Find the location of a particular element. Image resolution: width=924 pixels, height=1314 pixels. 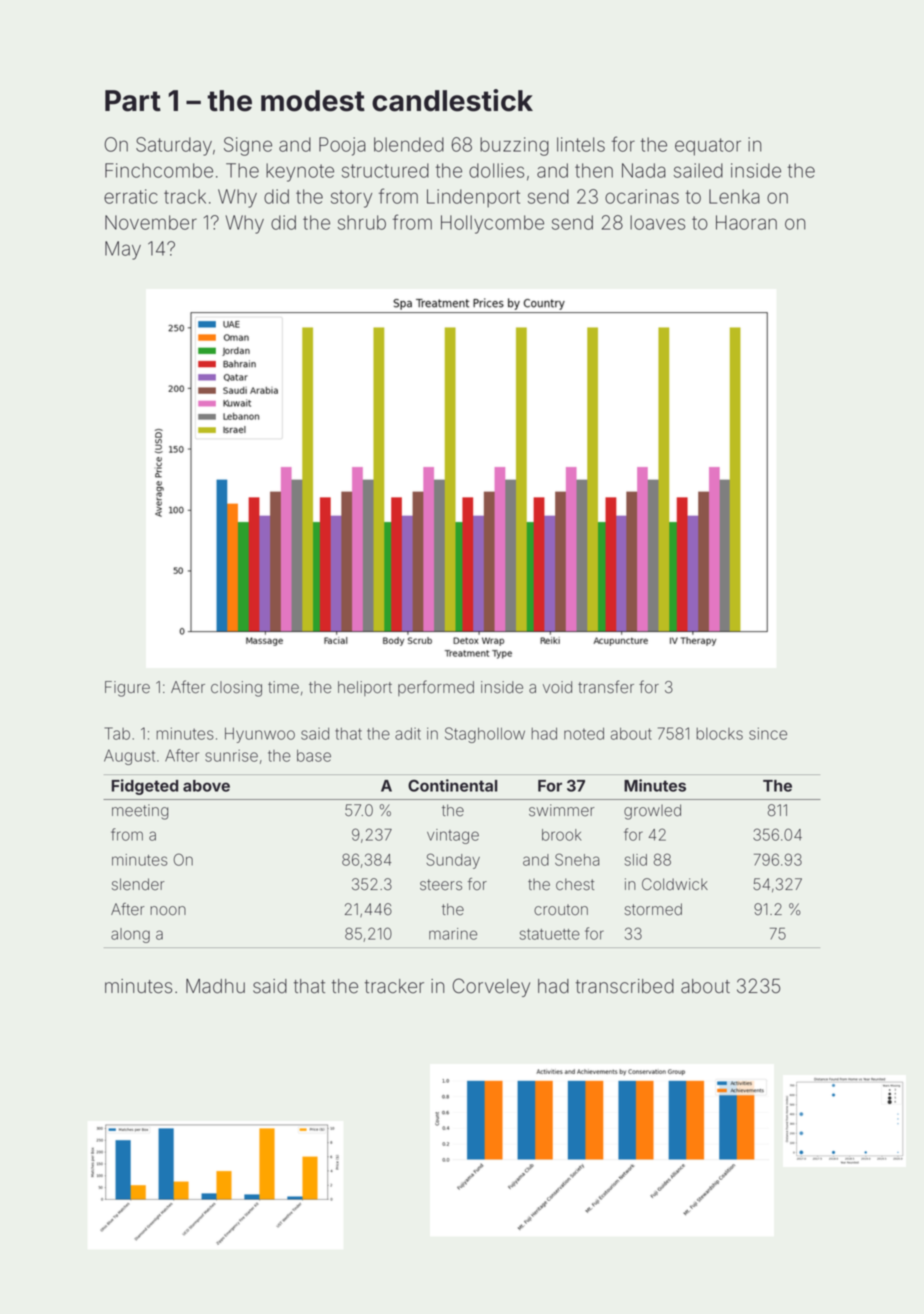

Corveley is located at coordinates (491, 987).
